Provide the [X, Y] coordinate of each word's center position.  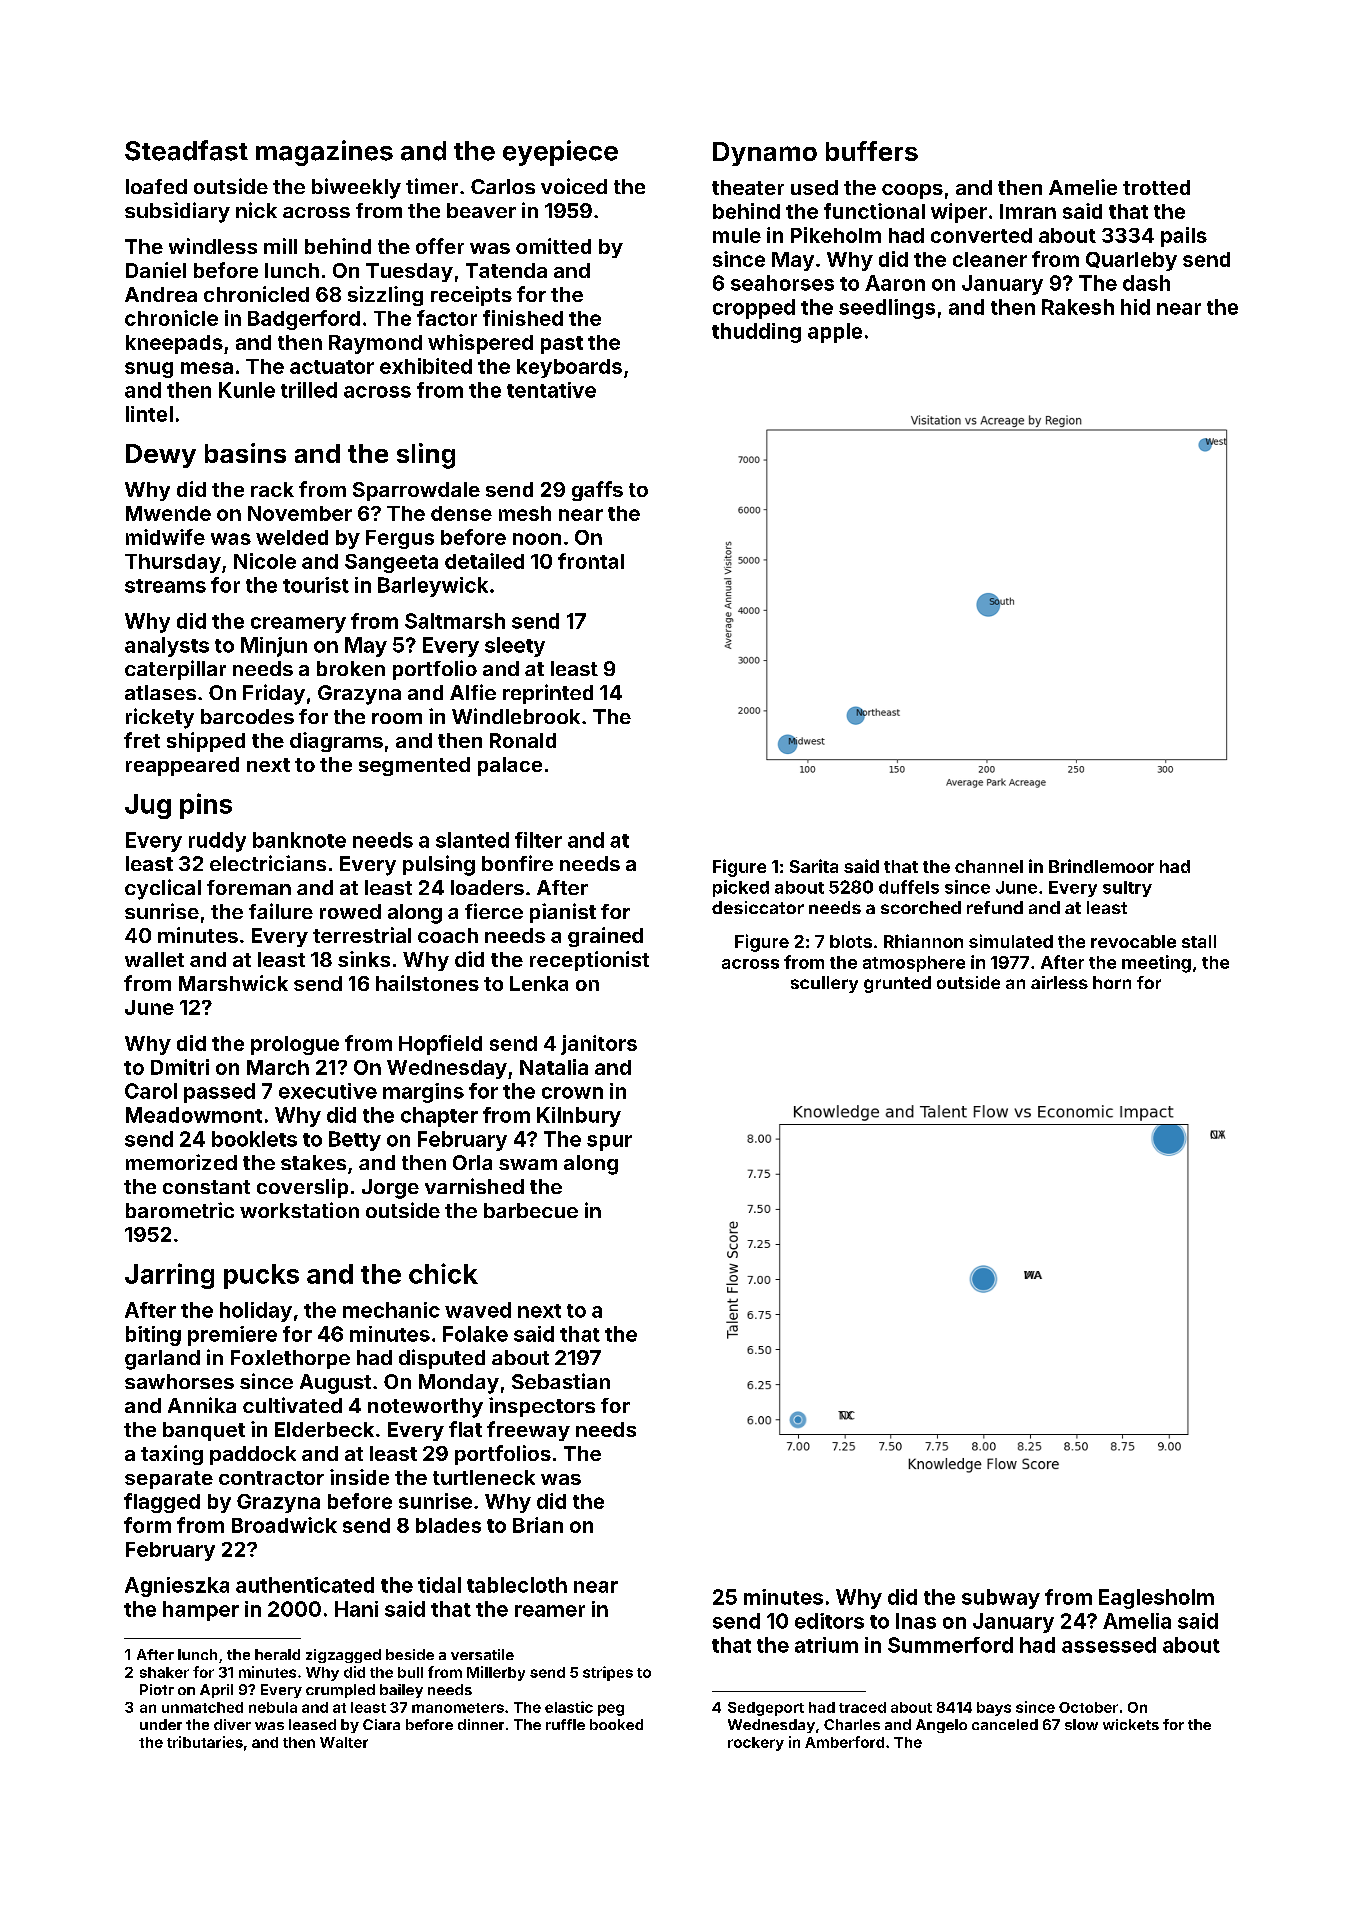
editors [829, 1621]
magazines [324, 153]
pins [206, 806]
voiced [574, 186]
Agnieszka [177, 1587]
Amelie [1083, 187]
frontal [591, 561]
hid [1135, 307]
